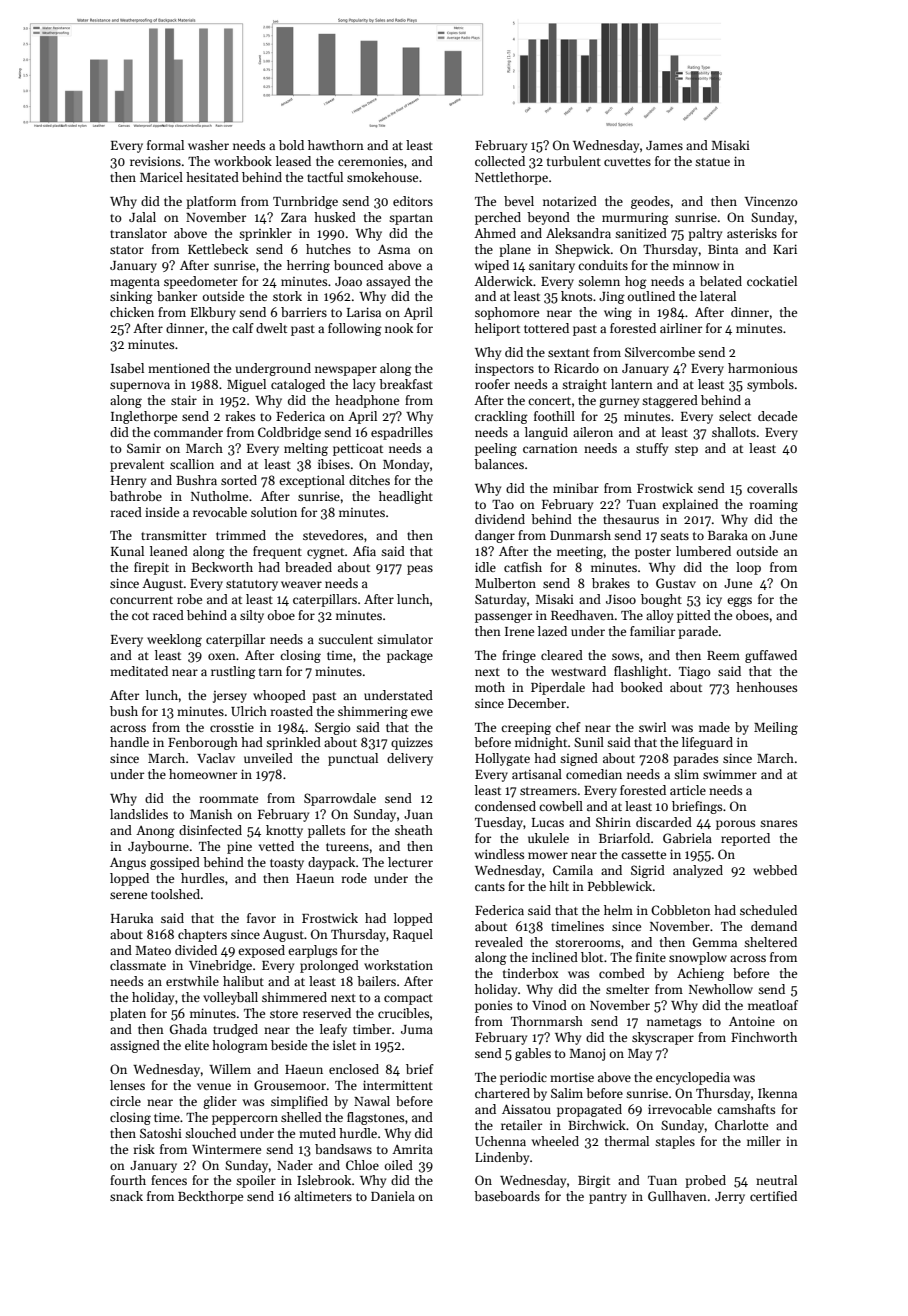 The image size is (908, 1316). I want to click on cants, so click(490, 887).
